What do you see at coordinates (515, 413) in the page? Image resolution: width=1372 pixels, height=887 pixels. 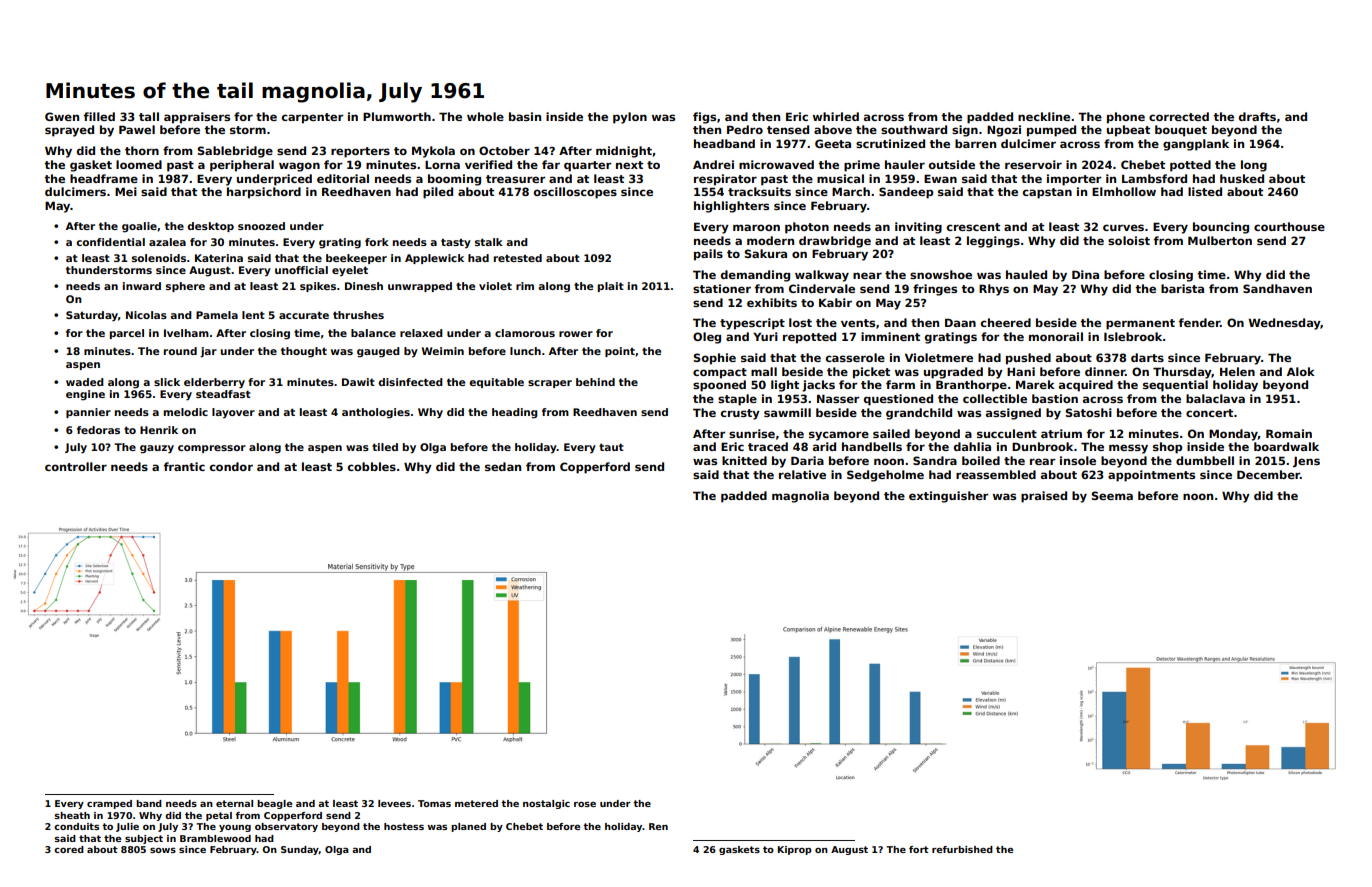 I see `heading` at bounding box center [515, 413].
